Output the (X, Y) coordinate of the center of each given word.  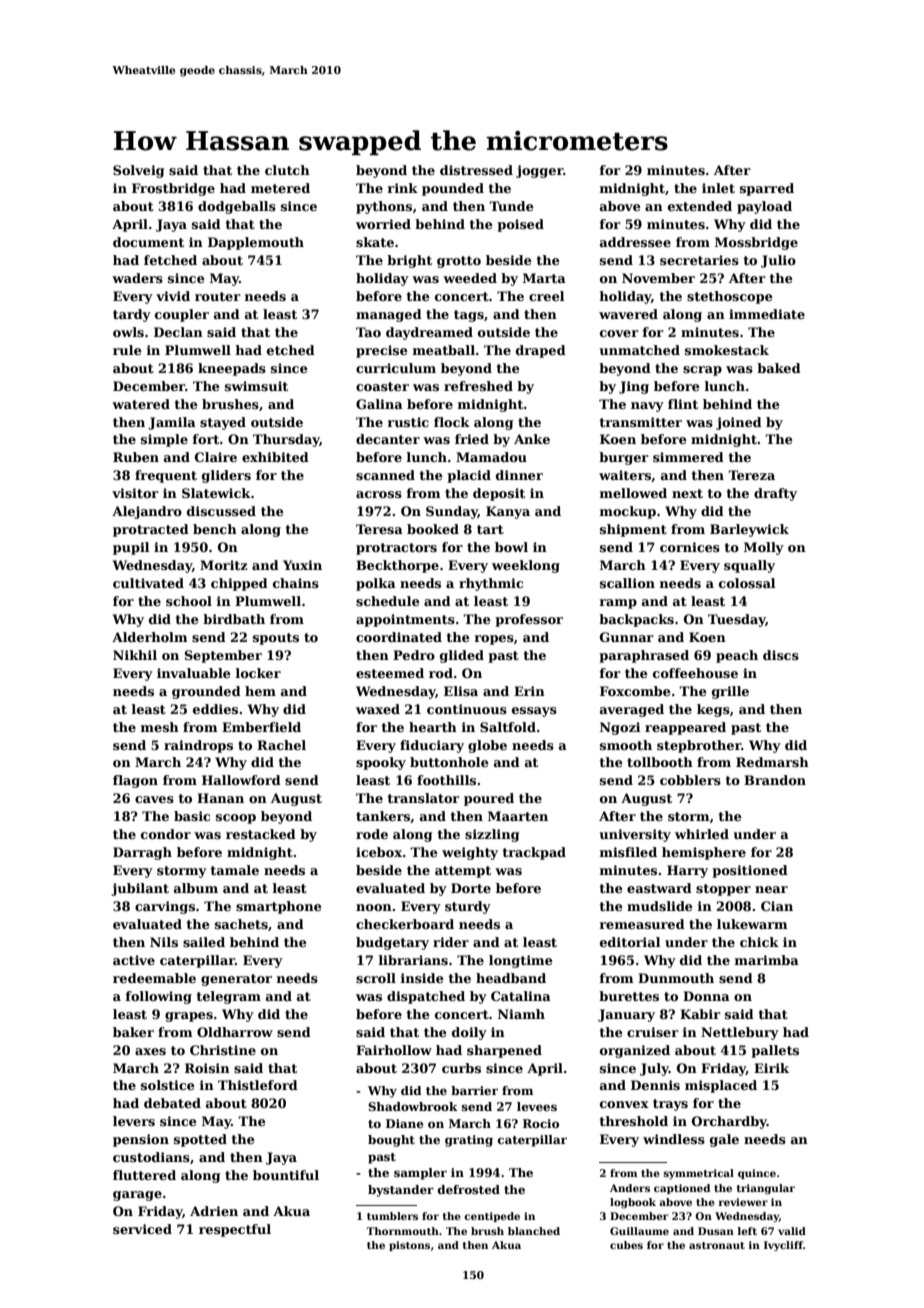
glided (462, 656)
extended (700, 206)
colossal (747, 583)
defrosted (469, 1189)
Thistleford (258, 1085)
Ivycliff (783, 1246)
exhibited (275, 457)
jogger (539, 171)
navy (647, 407)
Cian (777, 906)
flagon (135, 781)
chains (296, 583)
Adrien (214, 1211)
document (148, 242)
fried (472, 439)
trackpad (534, 853)
